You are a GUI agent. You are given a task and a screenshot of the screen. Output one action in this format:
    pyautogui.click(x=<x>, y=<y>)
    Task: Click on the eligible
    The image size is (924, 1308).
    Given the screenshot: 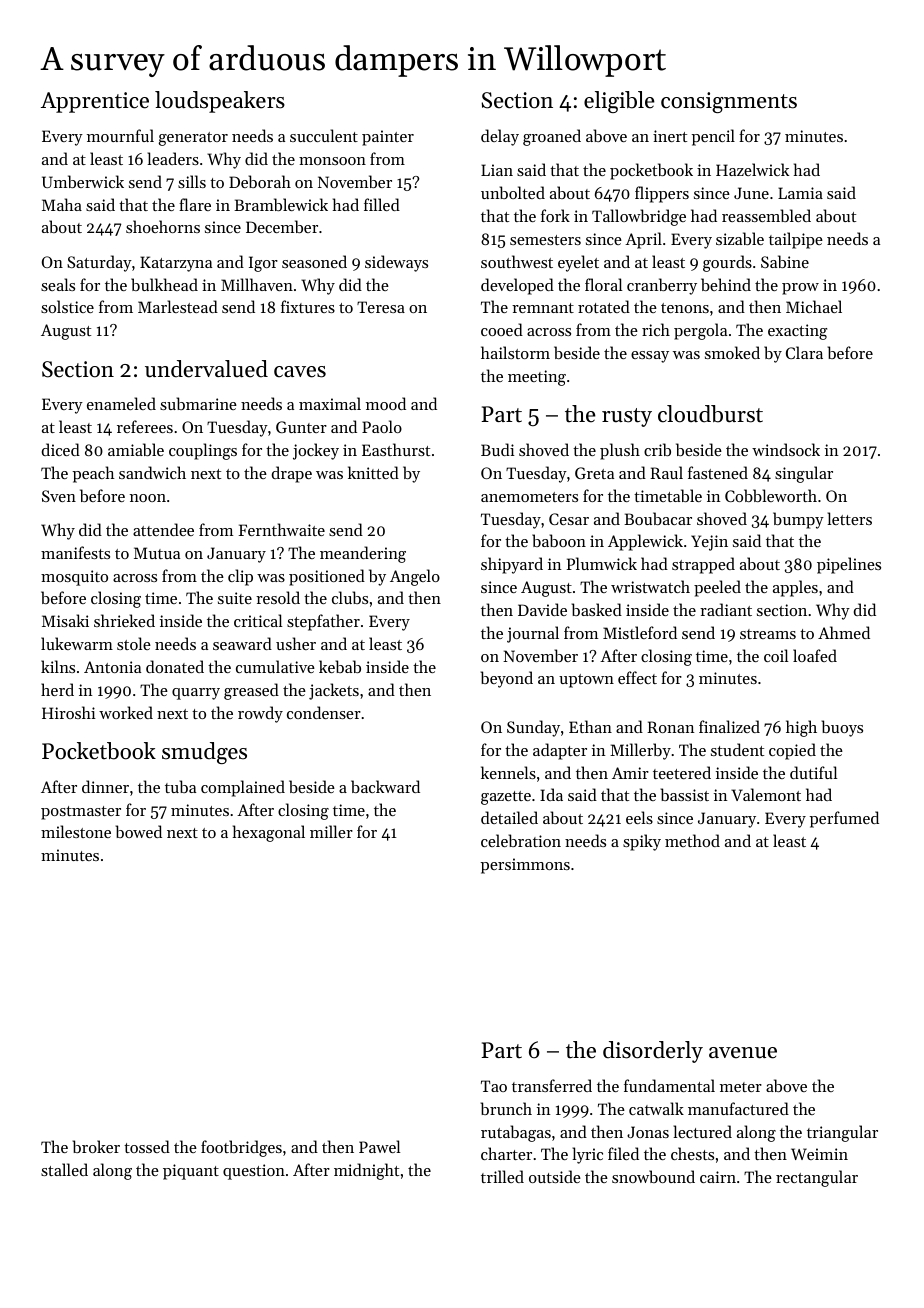 What is the action you would take?
    pyautogui.click(x=619, y=102)
